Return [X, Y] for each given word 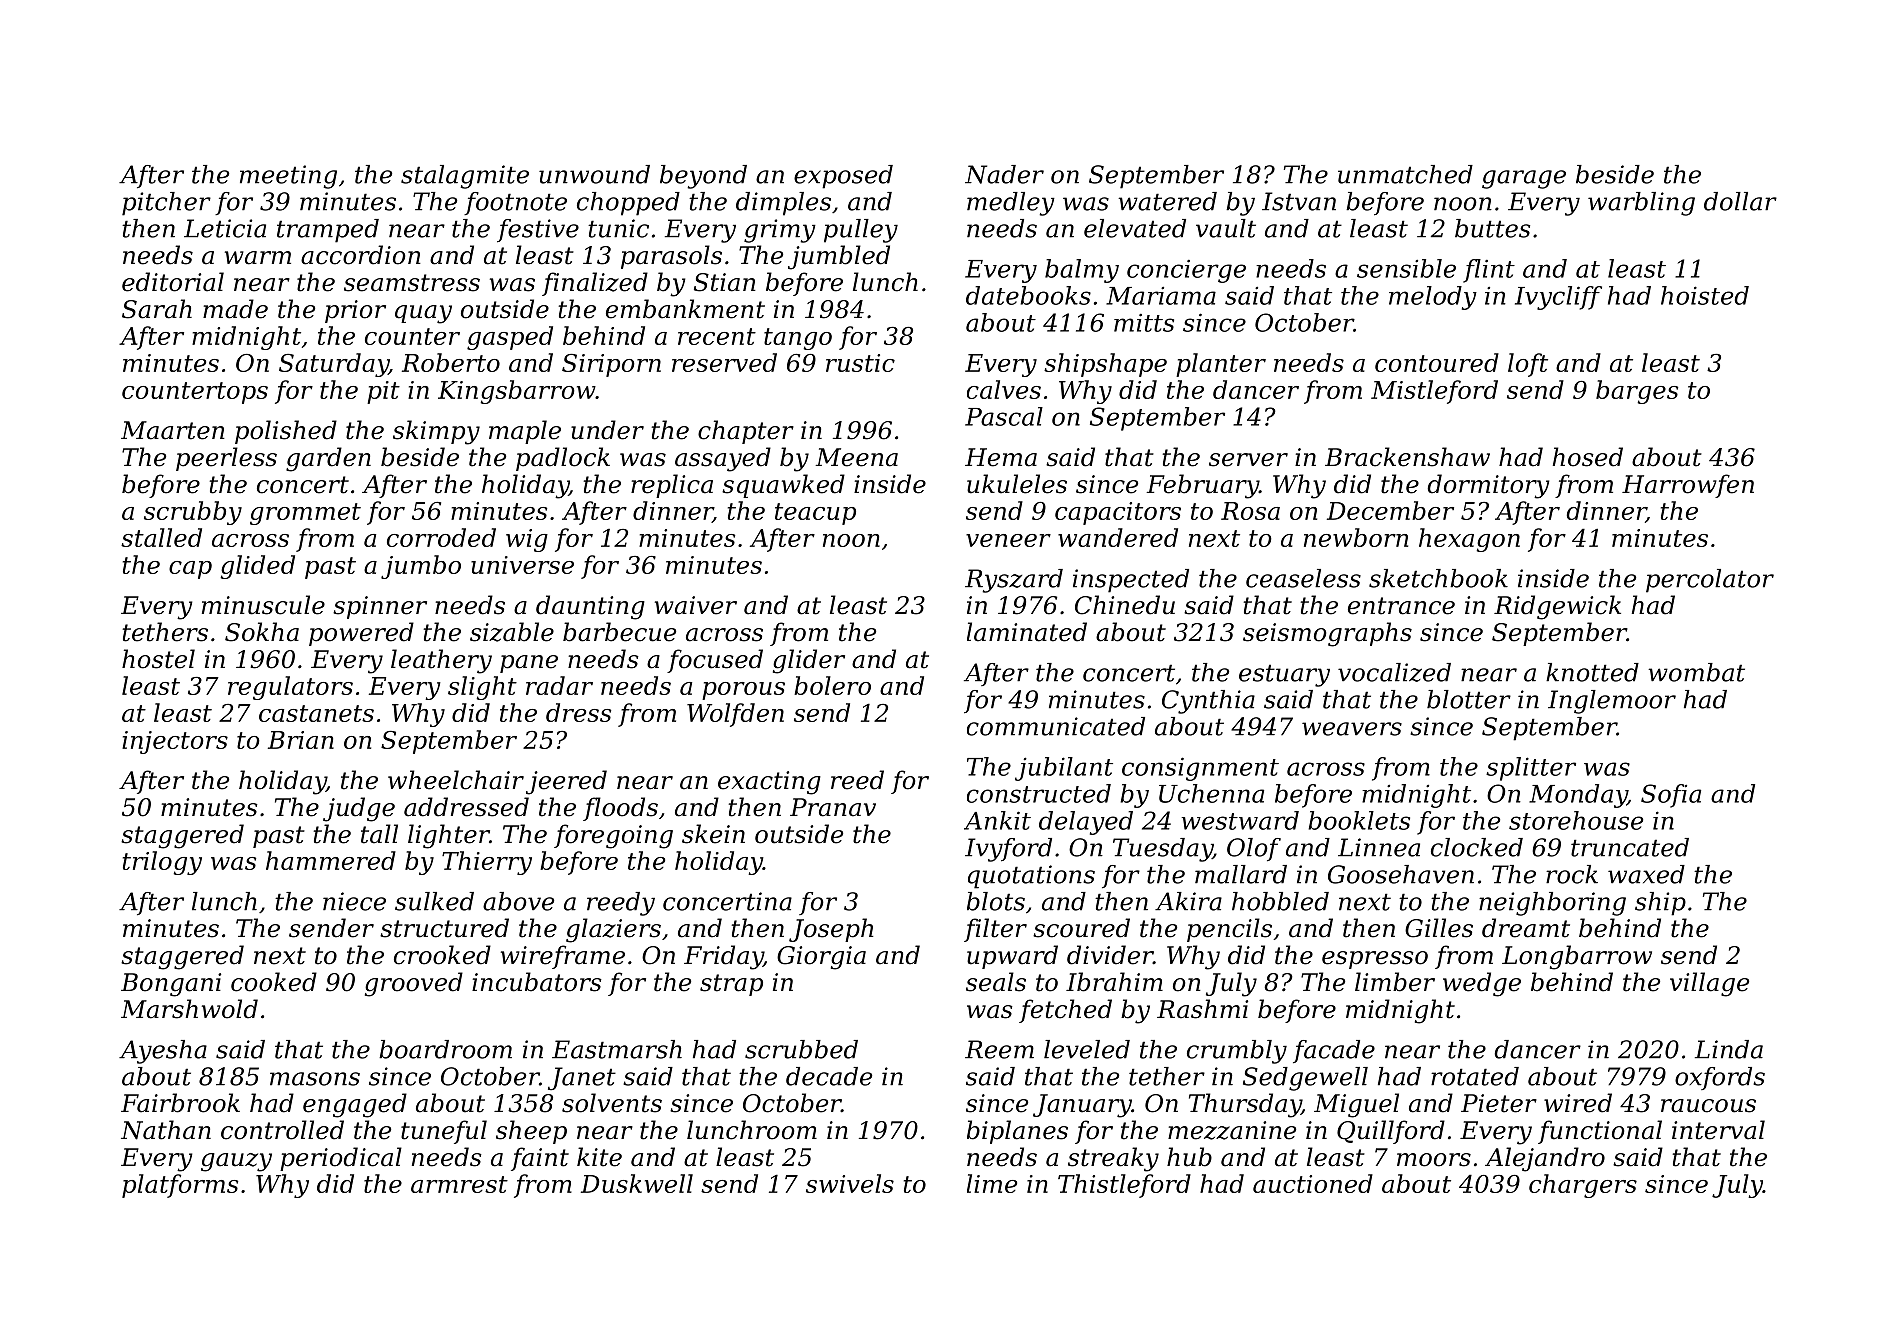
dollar [1740, 201]
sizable [512, 632]
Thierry [487, 863]
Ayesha [163, 1052]
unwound [594, 174]
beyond [703, 177]
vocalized [1394, 672]
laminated [1027, 632]
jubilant [1064, 769]
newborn [1356, 537]
